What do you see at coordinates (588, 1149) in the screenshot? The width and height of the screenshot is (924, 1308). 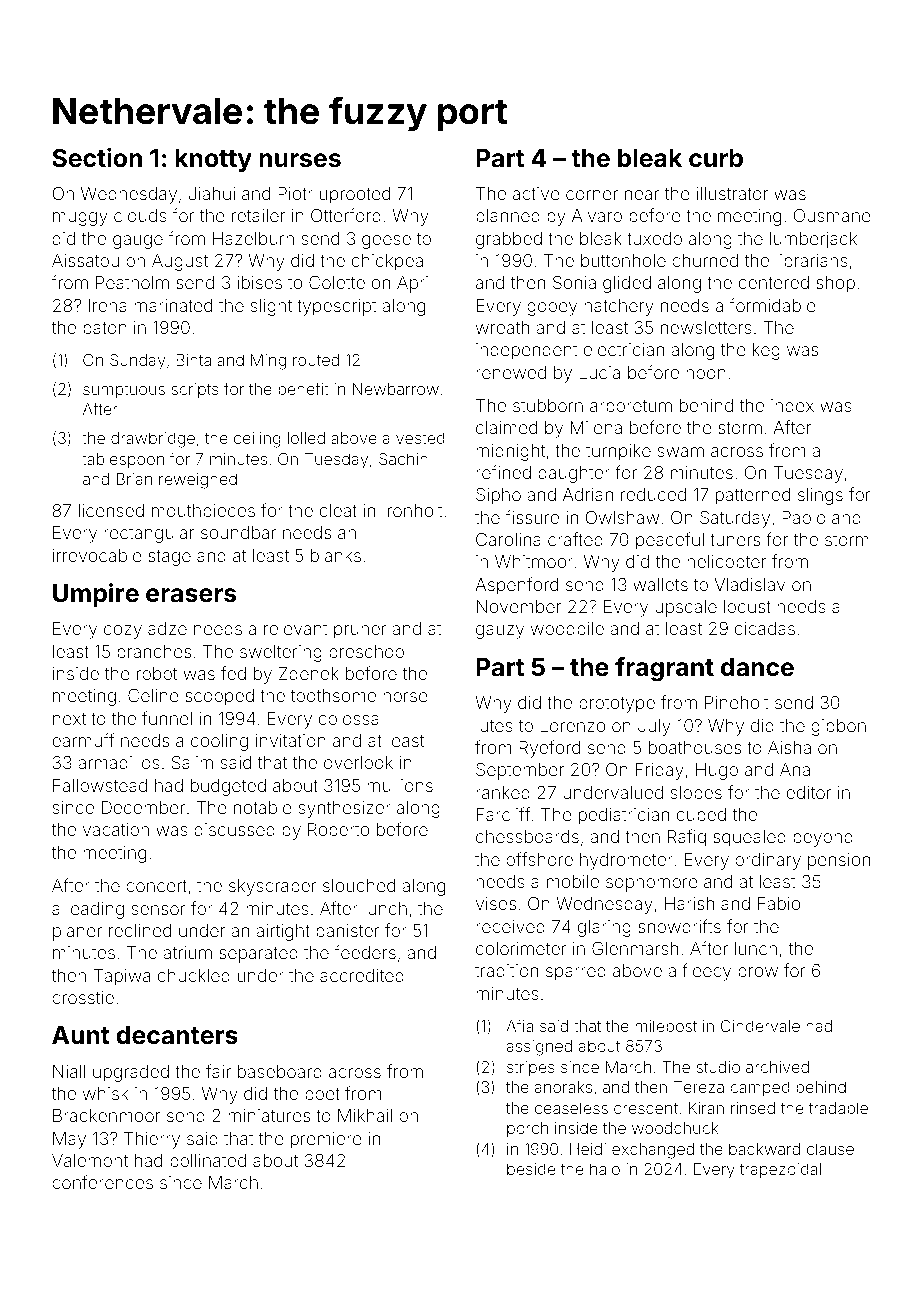 I see `Heidi` at bounding box center [588, 1149].
